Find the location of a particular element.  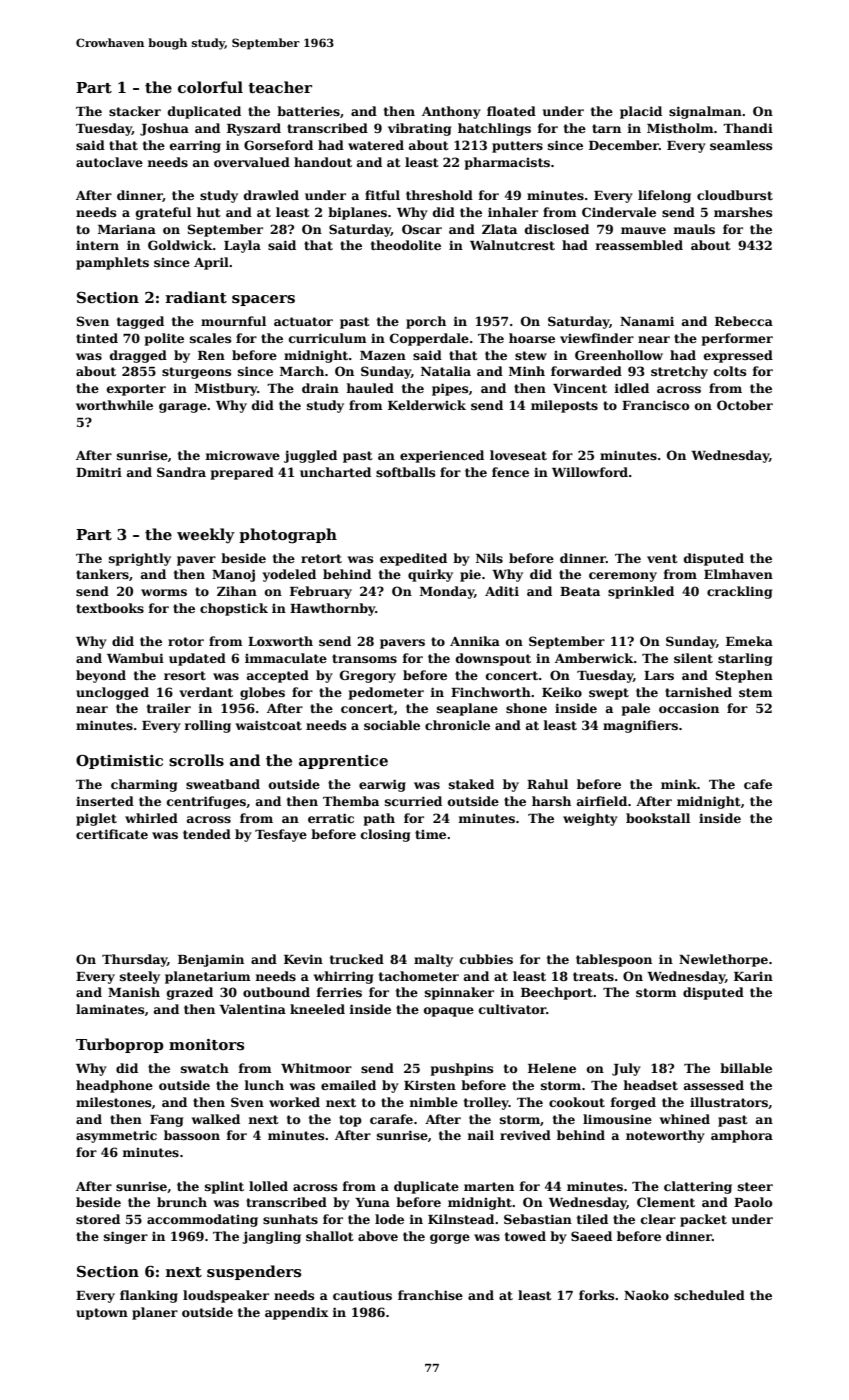

franchise is located at coordinates (430, 1295).
